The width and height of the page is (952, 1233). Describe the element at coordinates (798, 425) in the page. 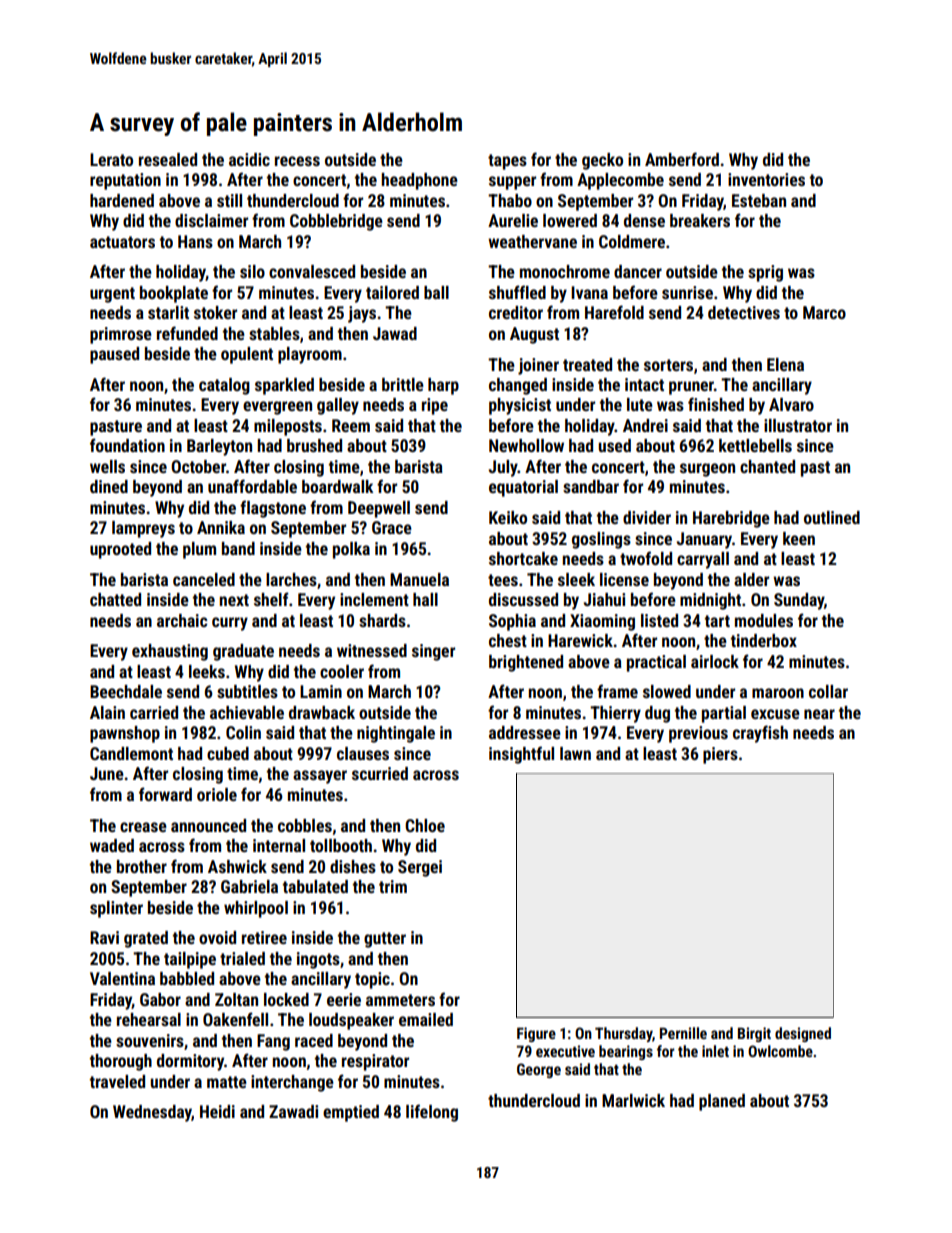

I see `illustrator` at that location.
